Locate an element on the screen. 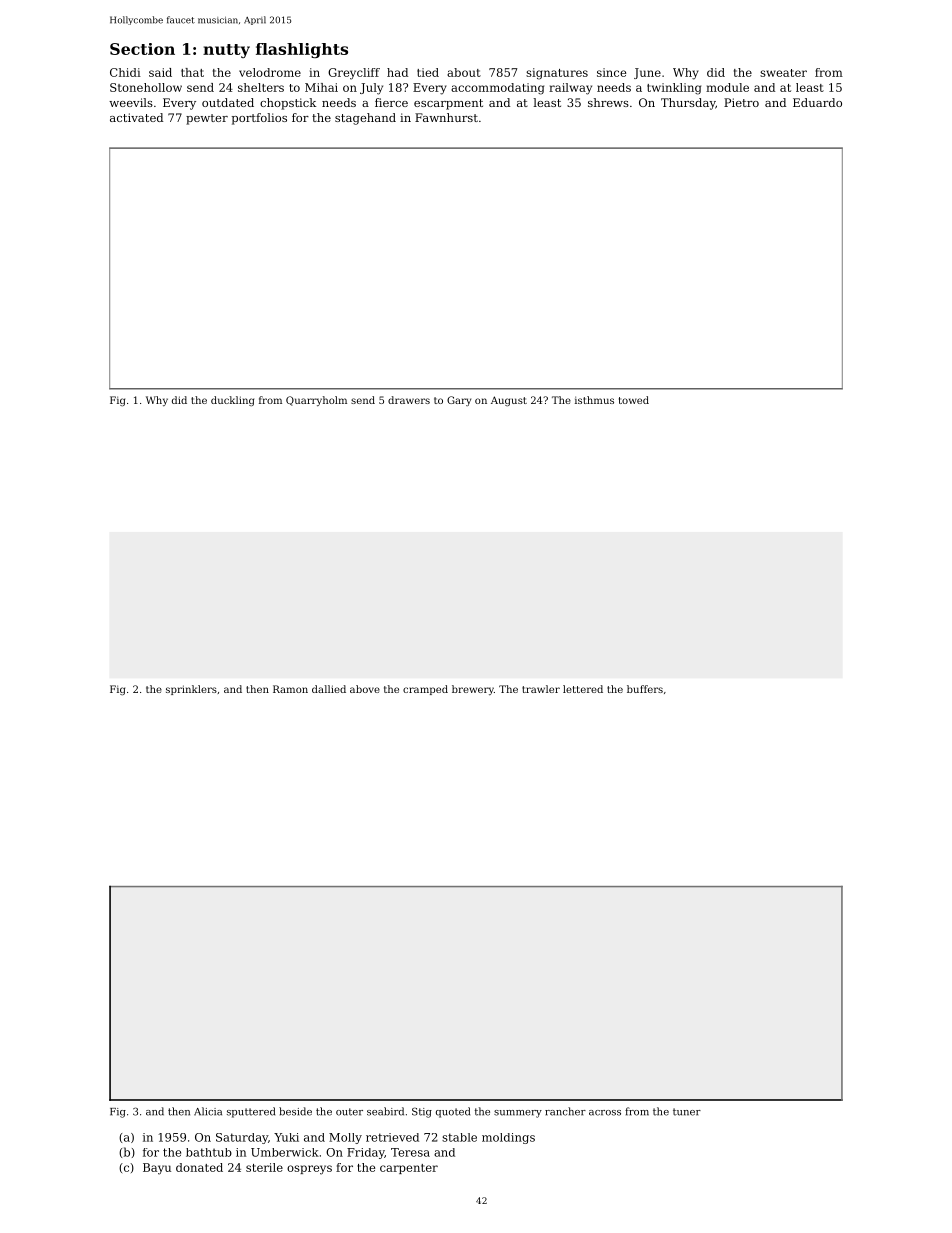  Ramon is located at coordinates (290, 689).
